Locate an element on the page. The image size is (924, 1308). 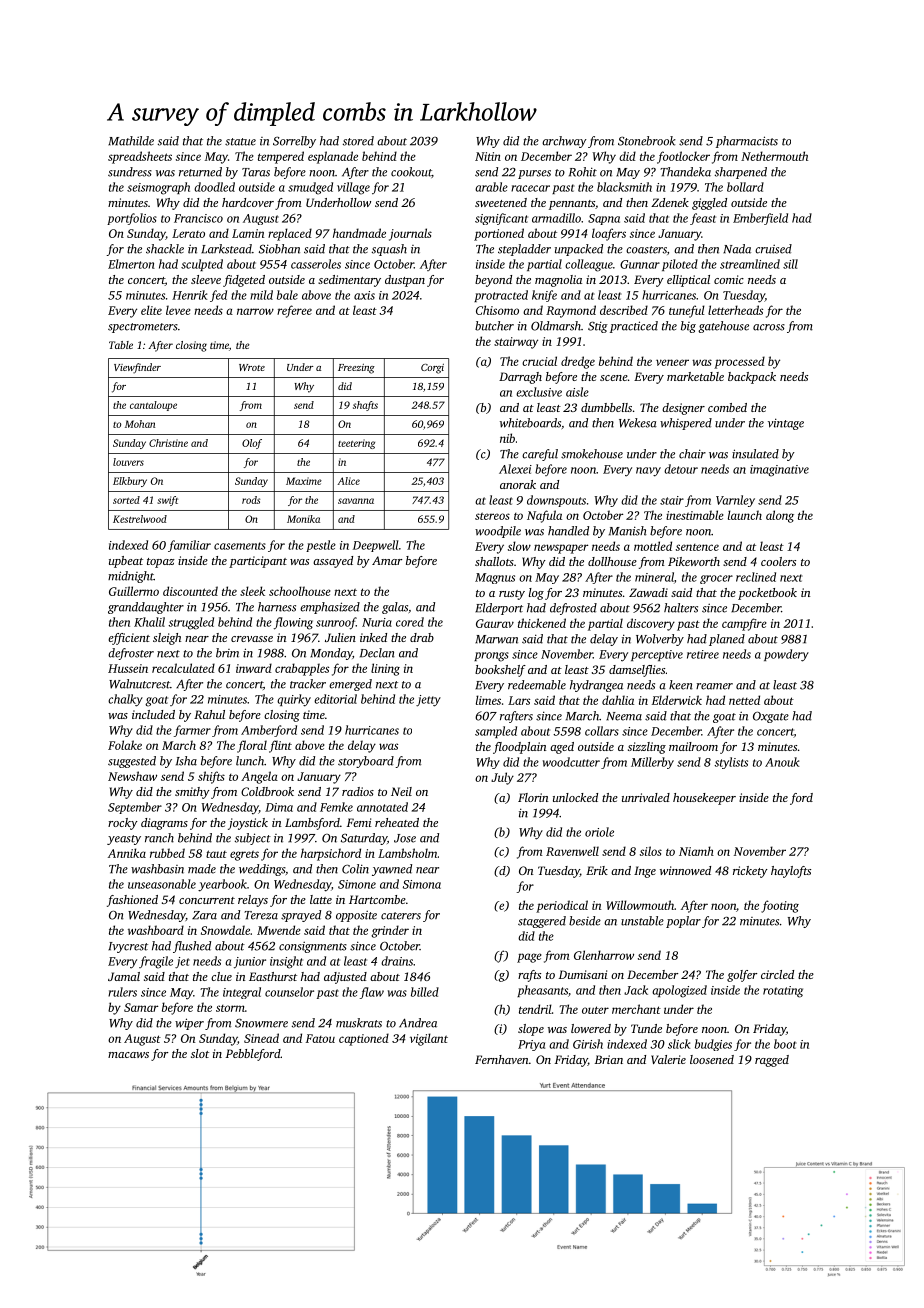
woodcutter is located at coordinates (571, 762).
